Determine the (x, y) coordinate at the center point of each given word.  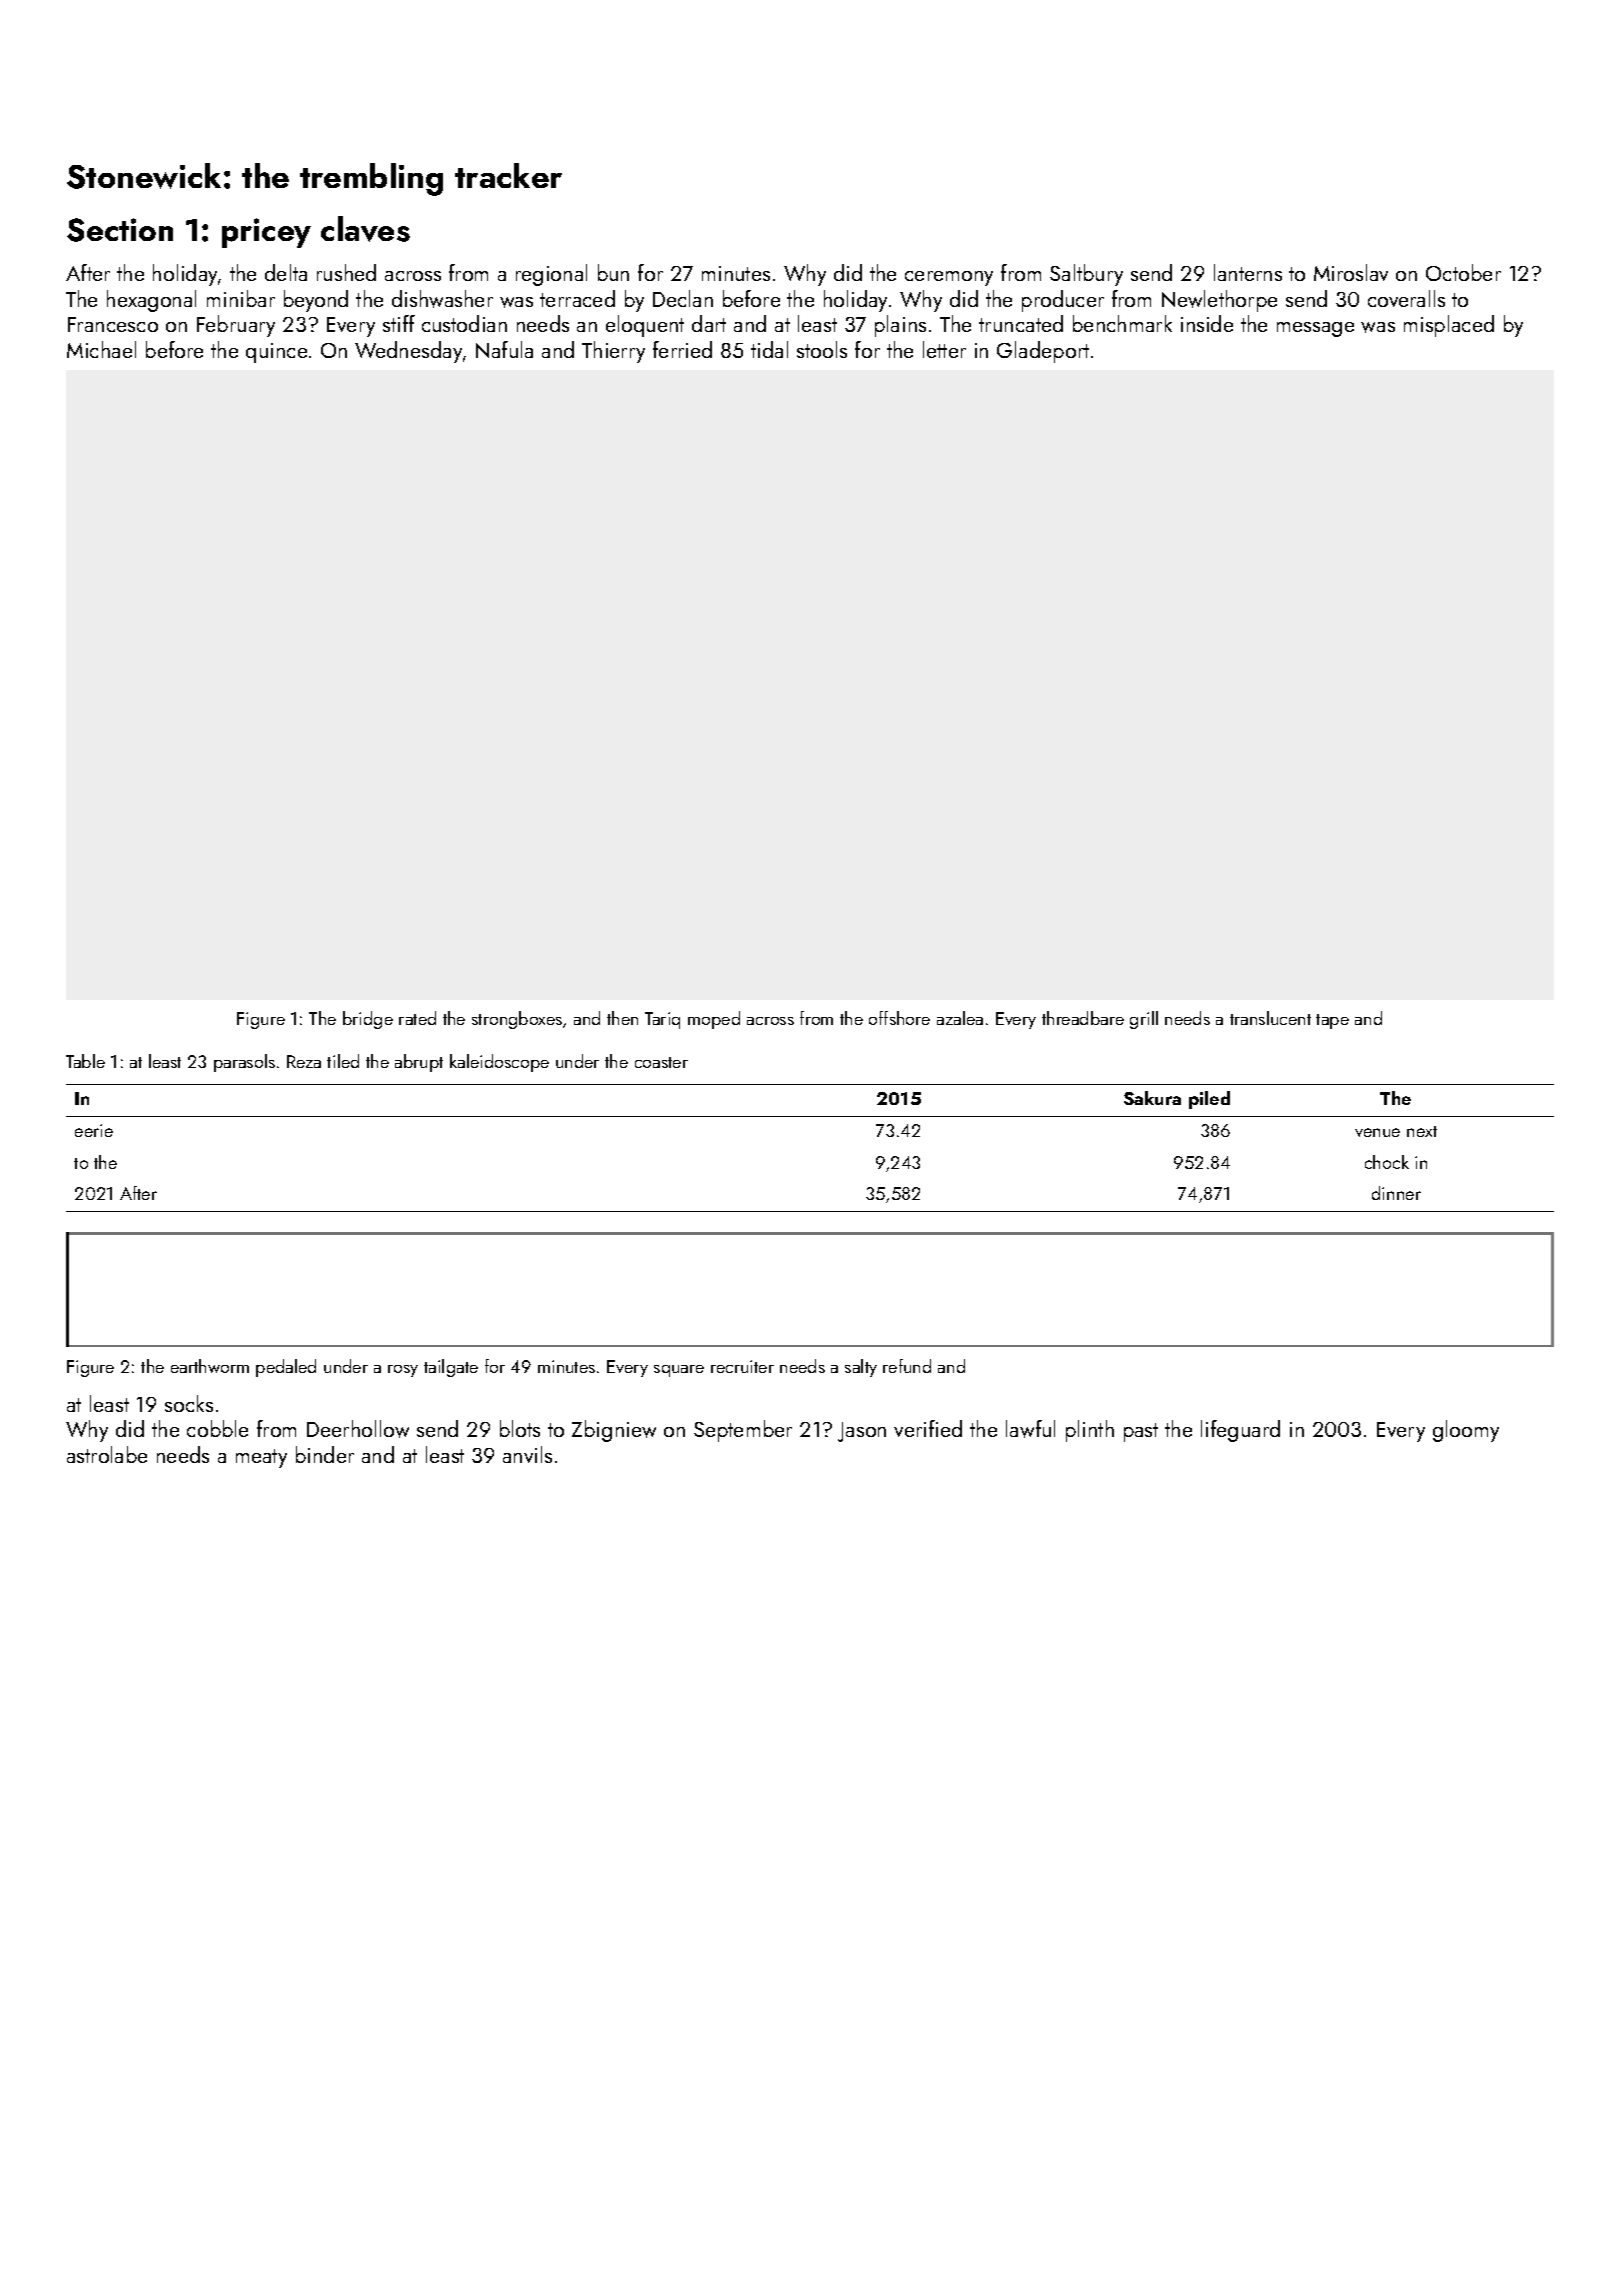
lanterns (1248, 272)
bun (613, 272)
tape (1332, 1021)
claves (365, 229)
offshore (899, 1018)
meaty (261, 1458)
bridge (368, 1020)
